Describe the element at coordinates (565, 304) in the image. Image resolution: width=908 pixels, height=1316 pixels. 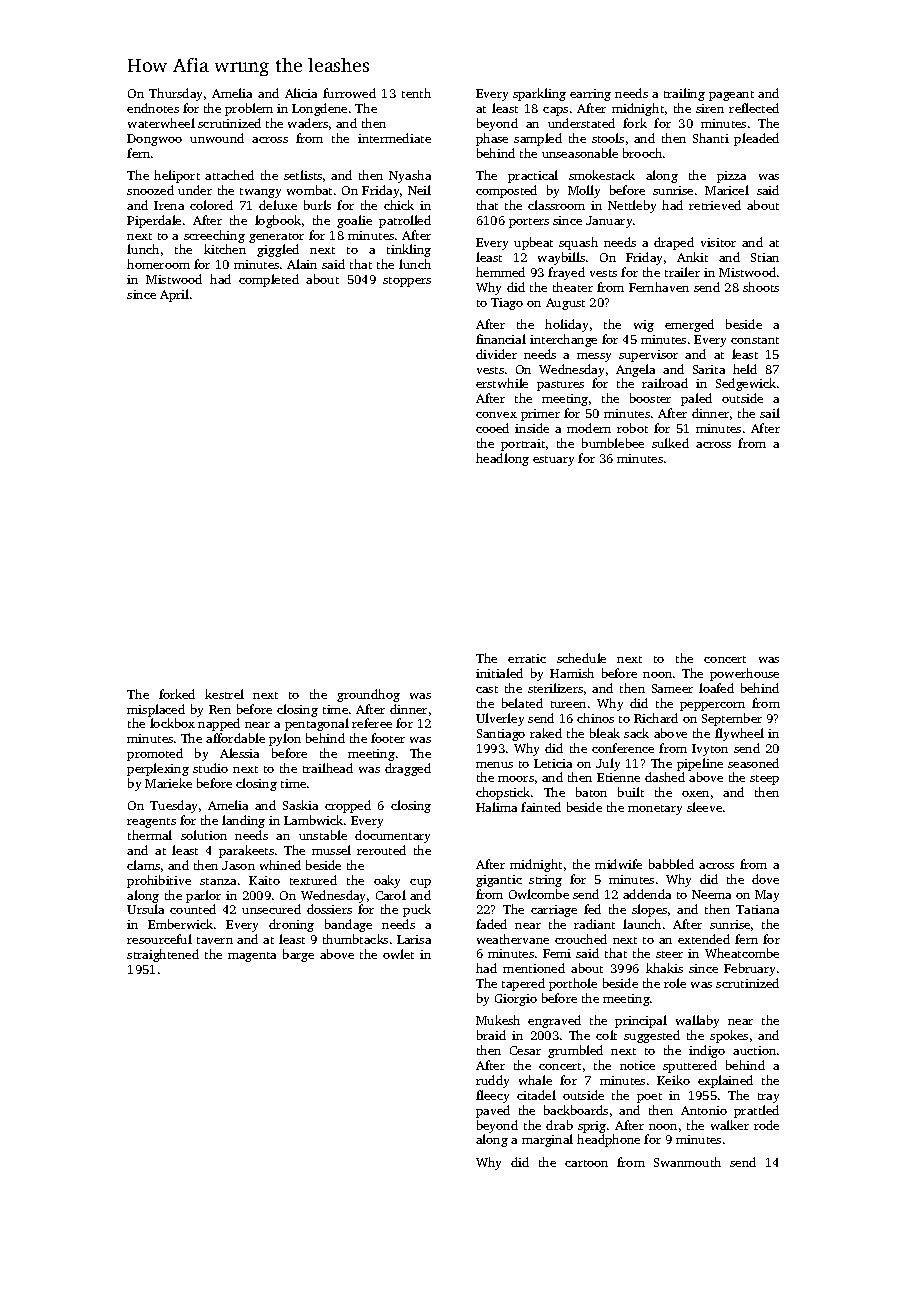
I see `August` at that location.
